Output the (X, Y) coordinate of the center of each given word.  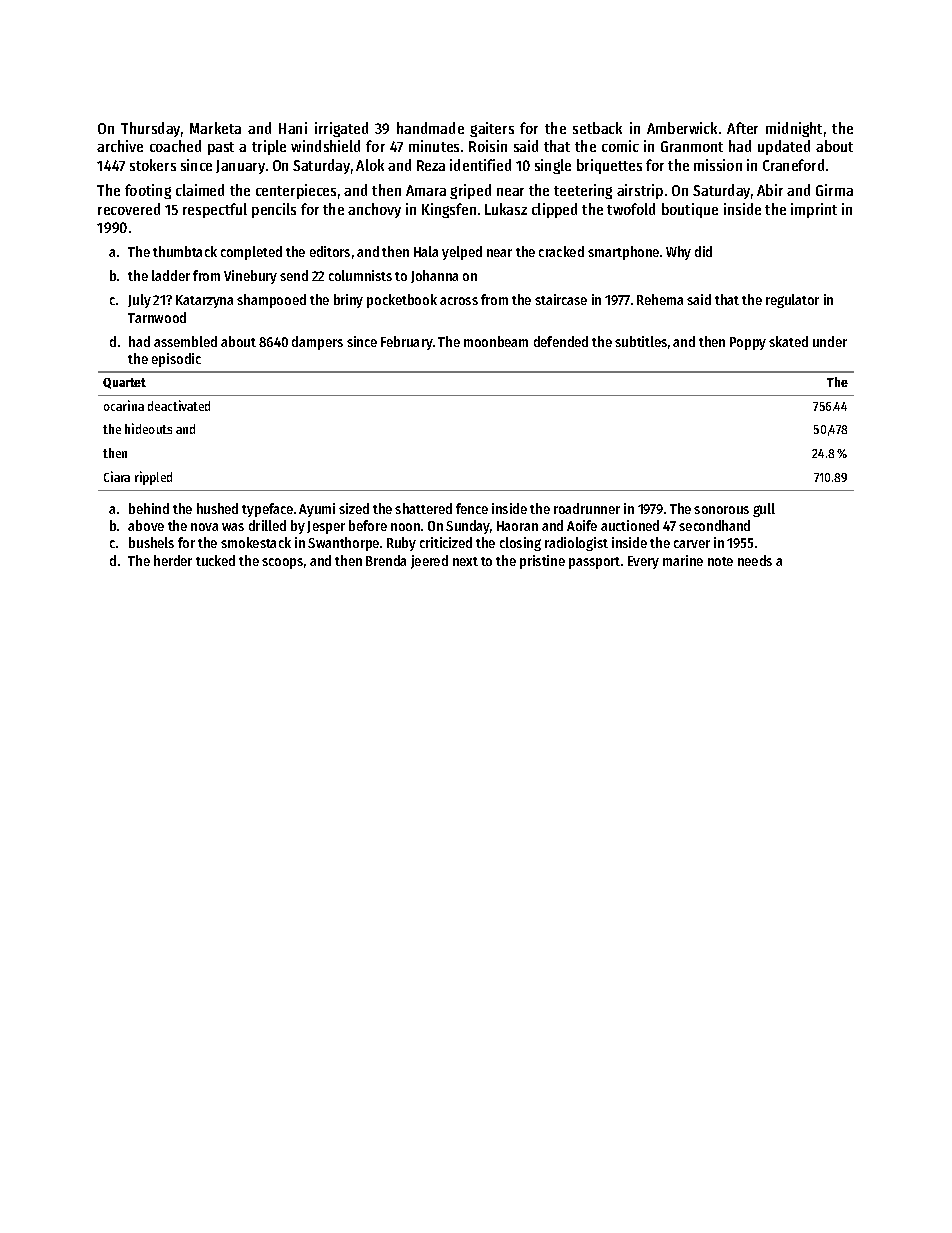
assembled (185, 341)
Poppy (748, 343)
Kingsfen (449, 210)
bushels (151, 542)
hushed (217, 508)
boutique (690, 210)
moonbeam (496, 341)
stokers (153, 165)
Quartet (124, 383)
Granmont (692, 146)
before (368, 525)
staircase (561, 299)
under (830, 341)
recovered (129, 209)
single (553, 166)
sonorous (721, 510)
